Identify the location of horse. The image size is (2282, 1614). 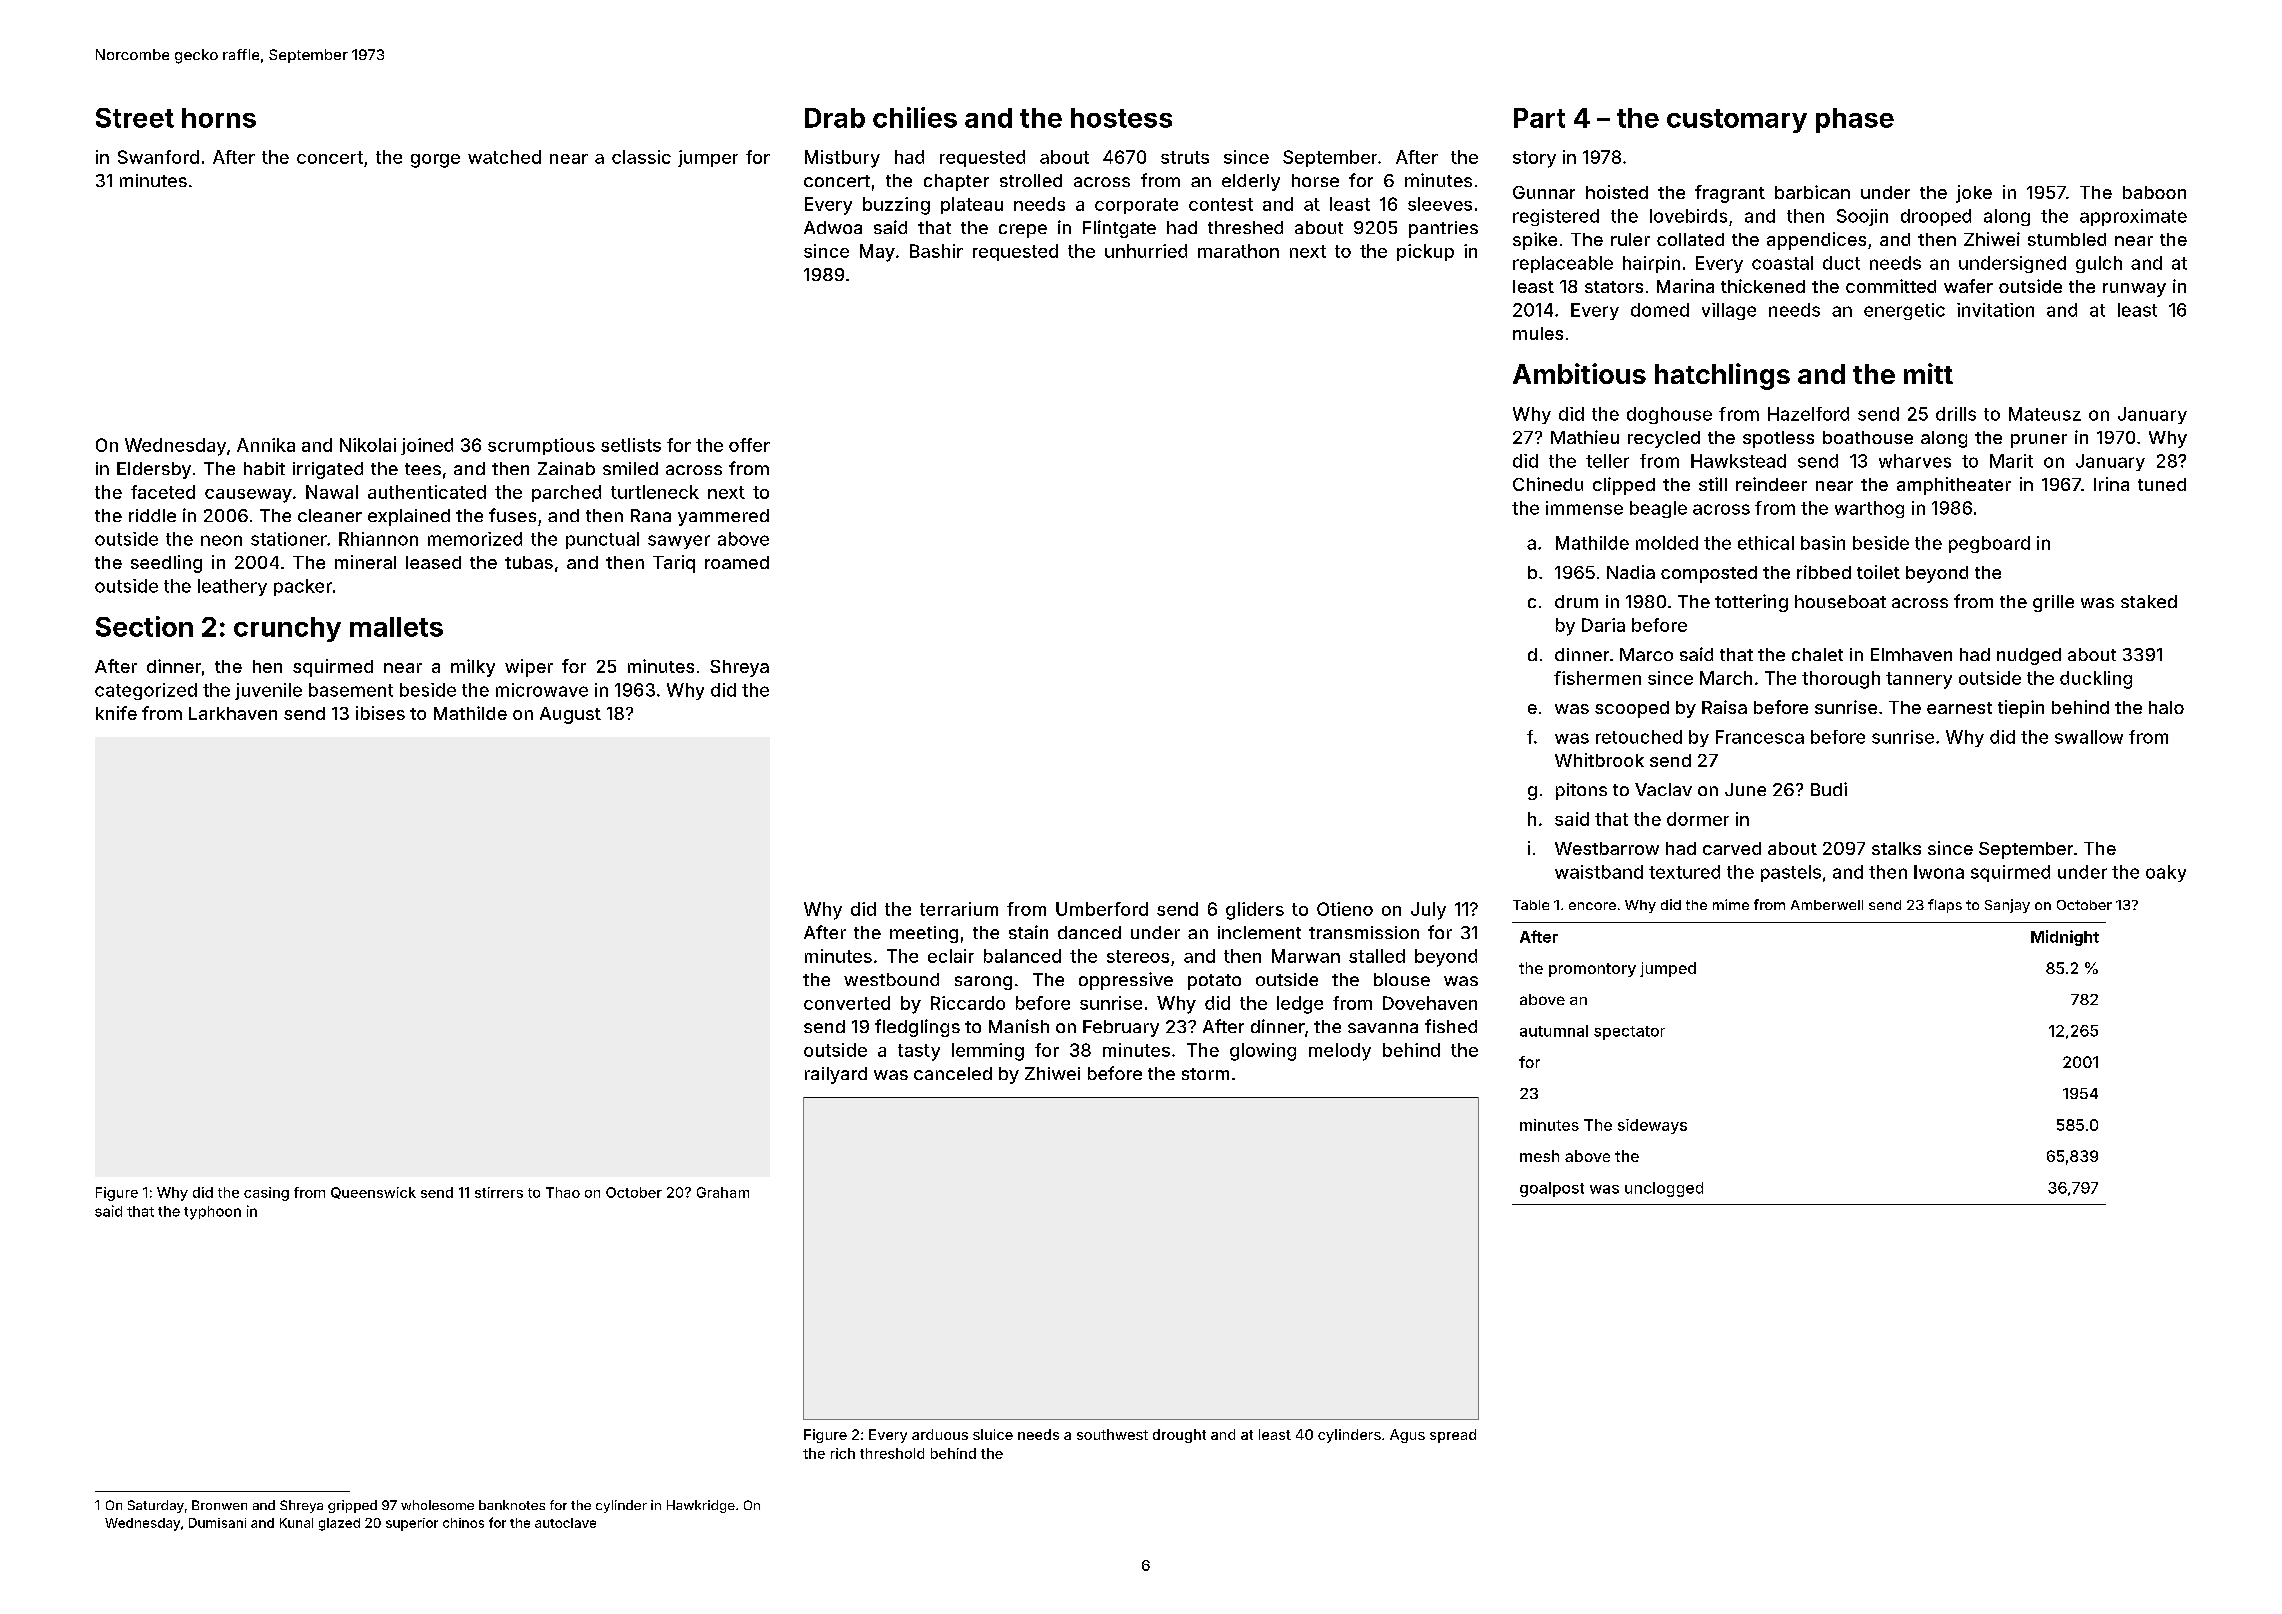
(1315, 180).
